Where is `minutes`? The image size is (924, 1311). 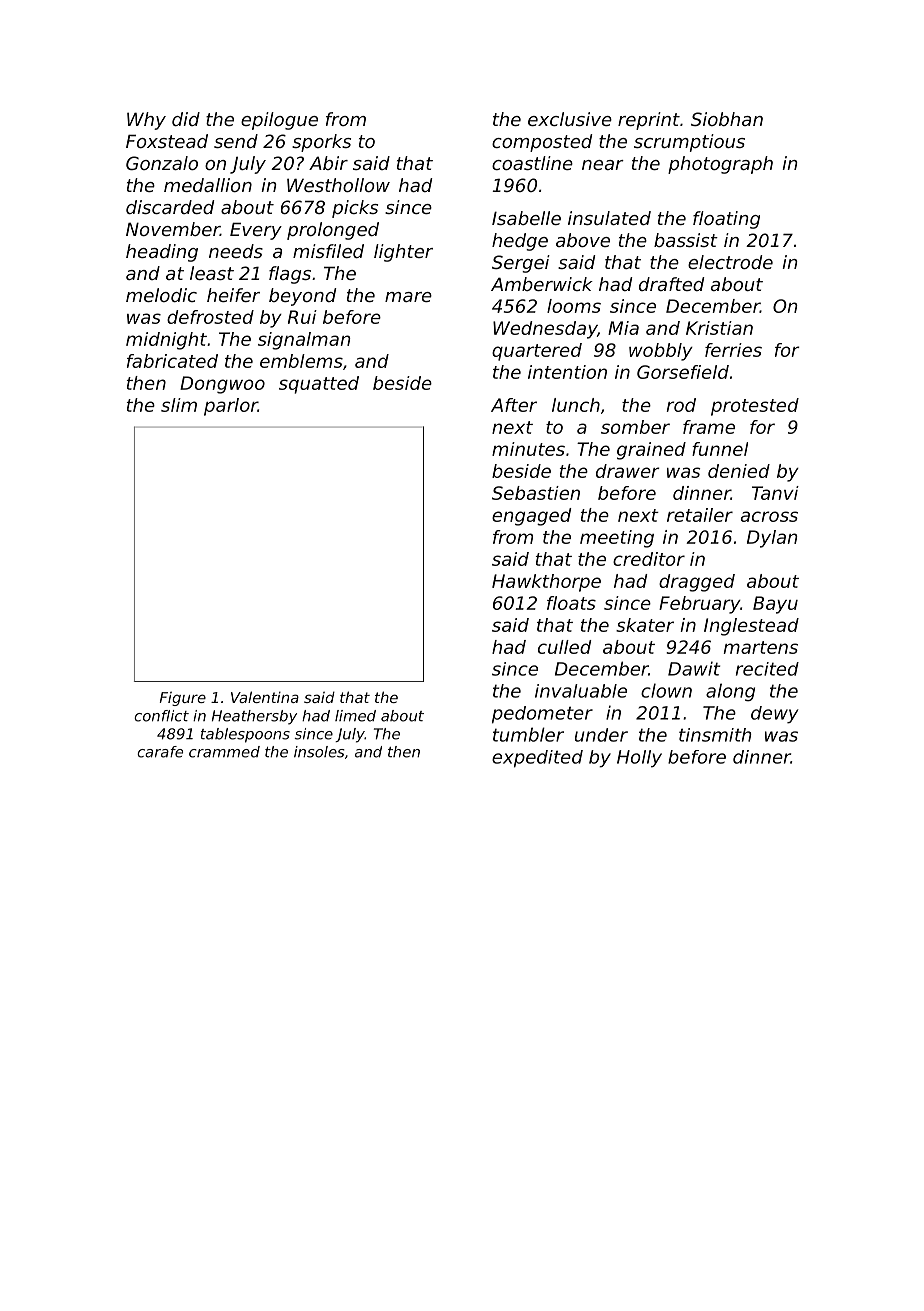 minutes is located at coordinates (528, 449).
